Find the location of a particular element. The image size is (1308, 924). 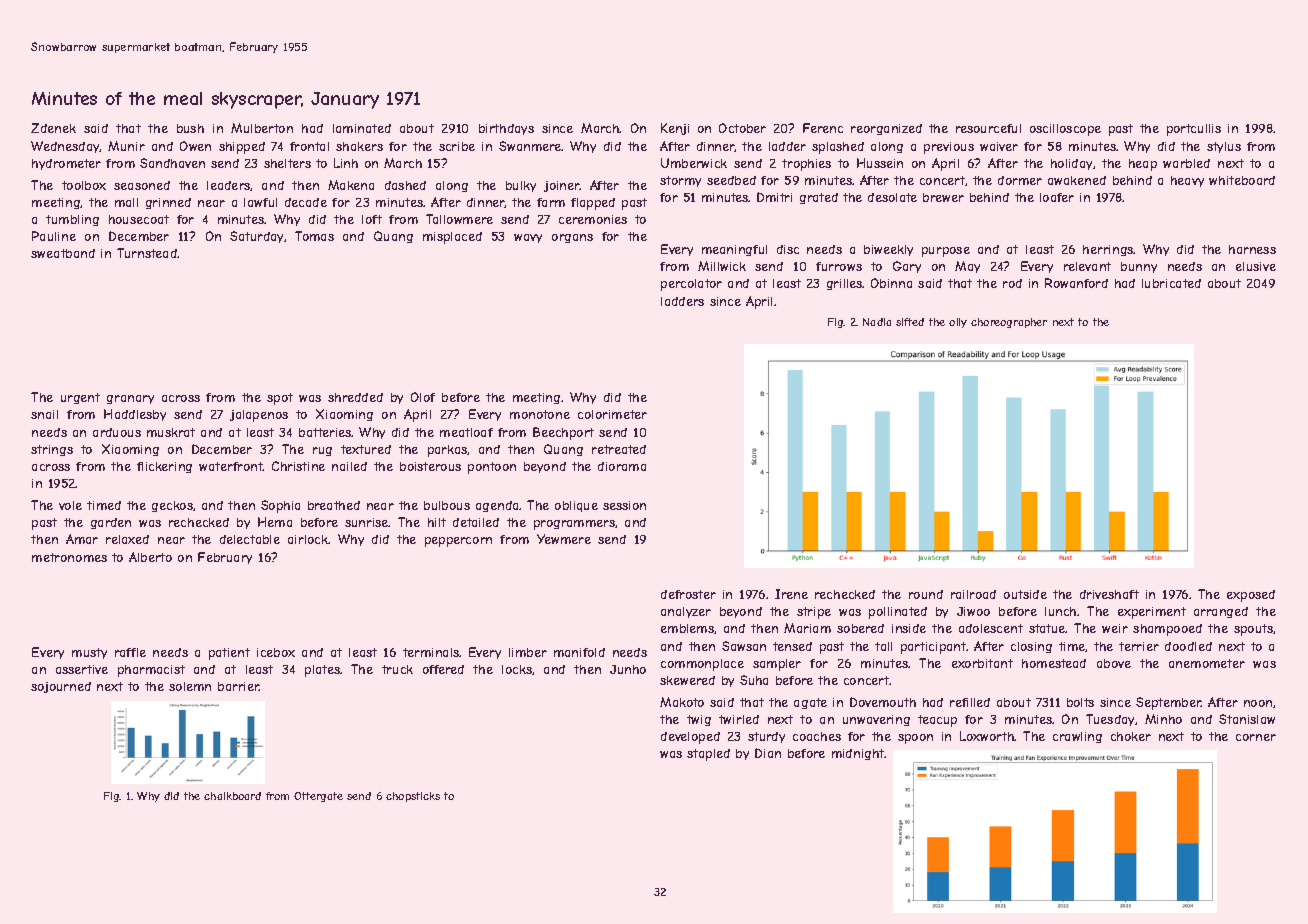

portcullis is located at coordinates (1194, 130).
